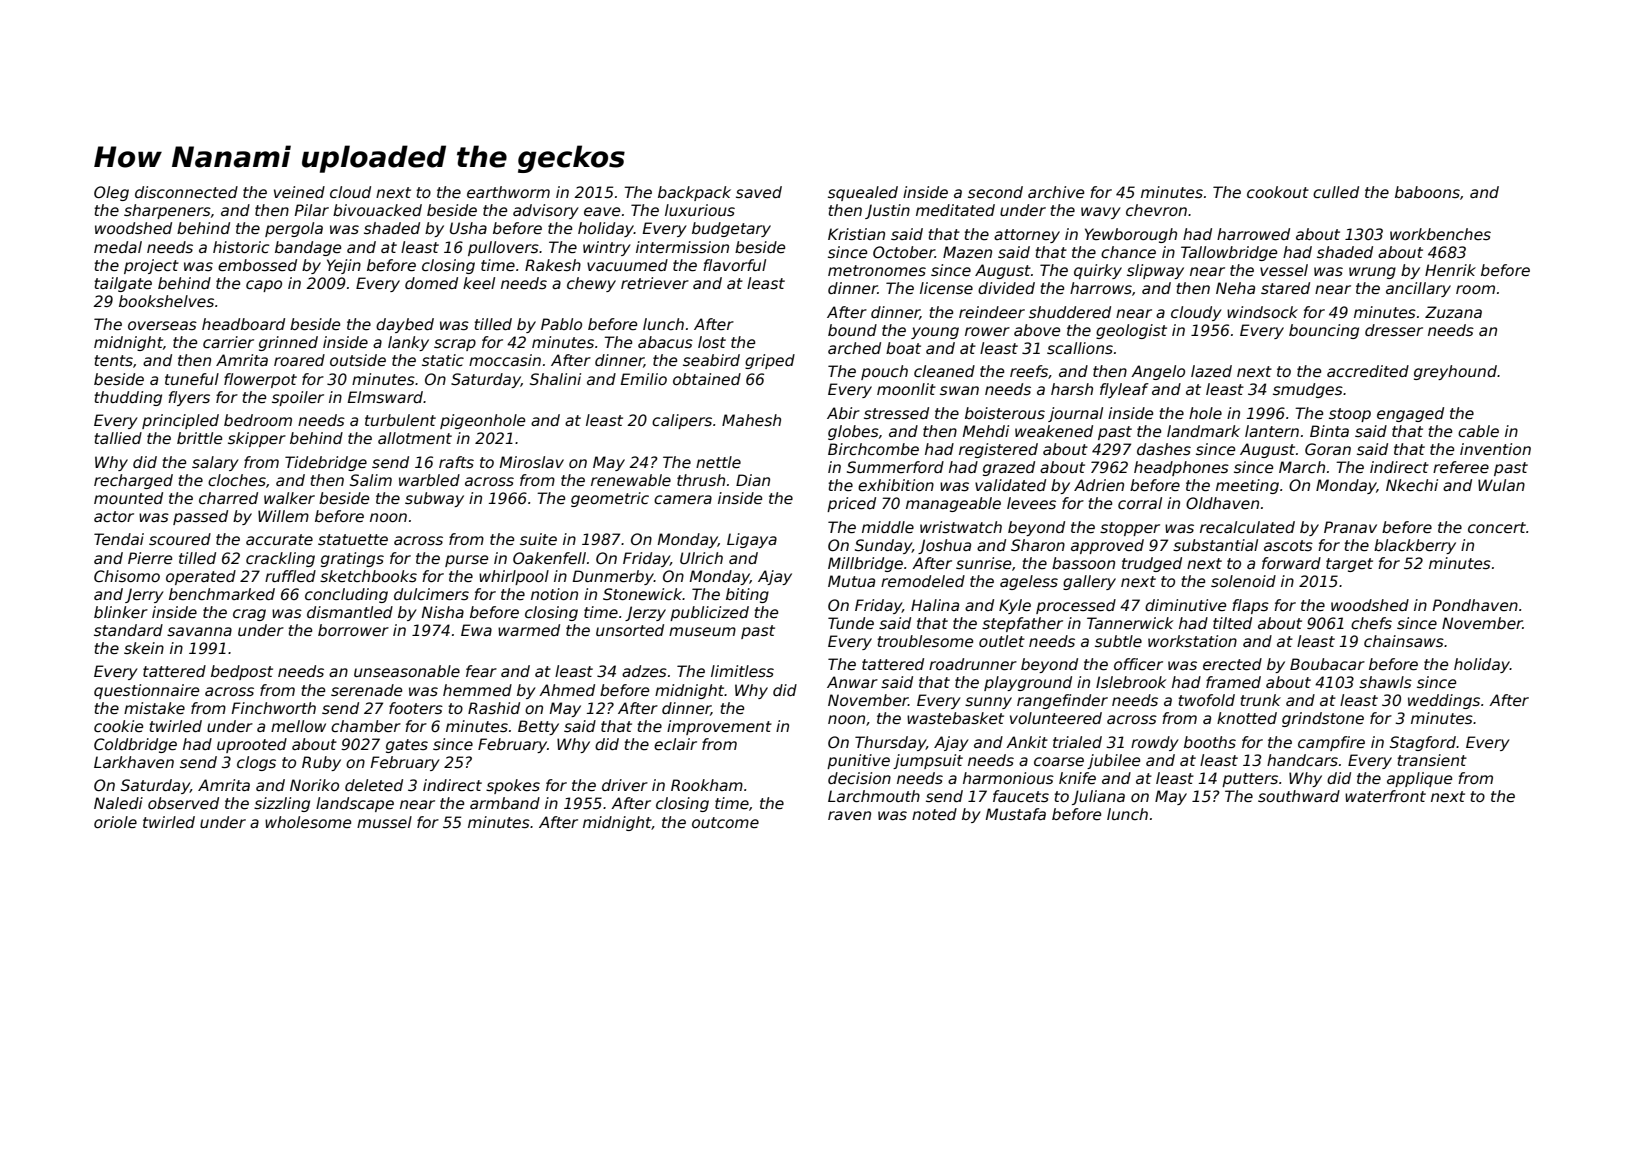  What do you see at coordinates (1302, 760) in the screenshot?
I see `handcars` at bounding box center [1302, 760].
